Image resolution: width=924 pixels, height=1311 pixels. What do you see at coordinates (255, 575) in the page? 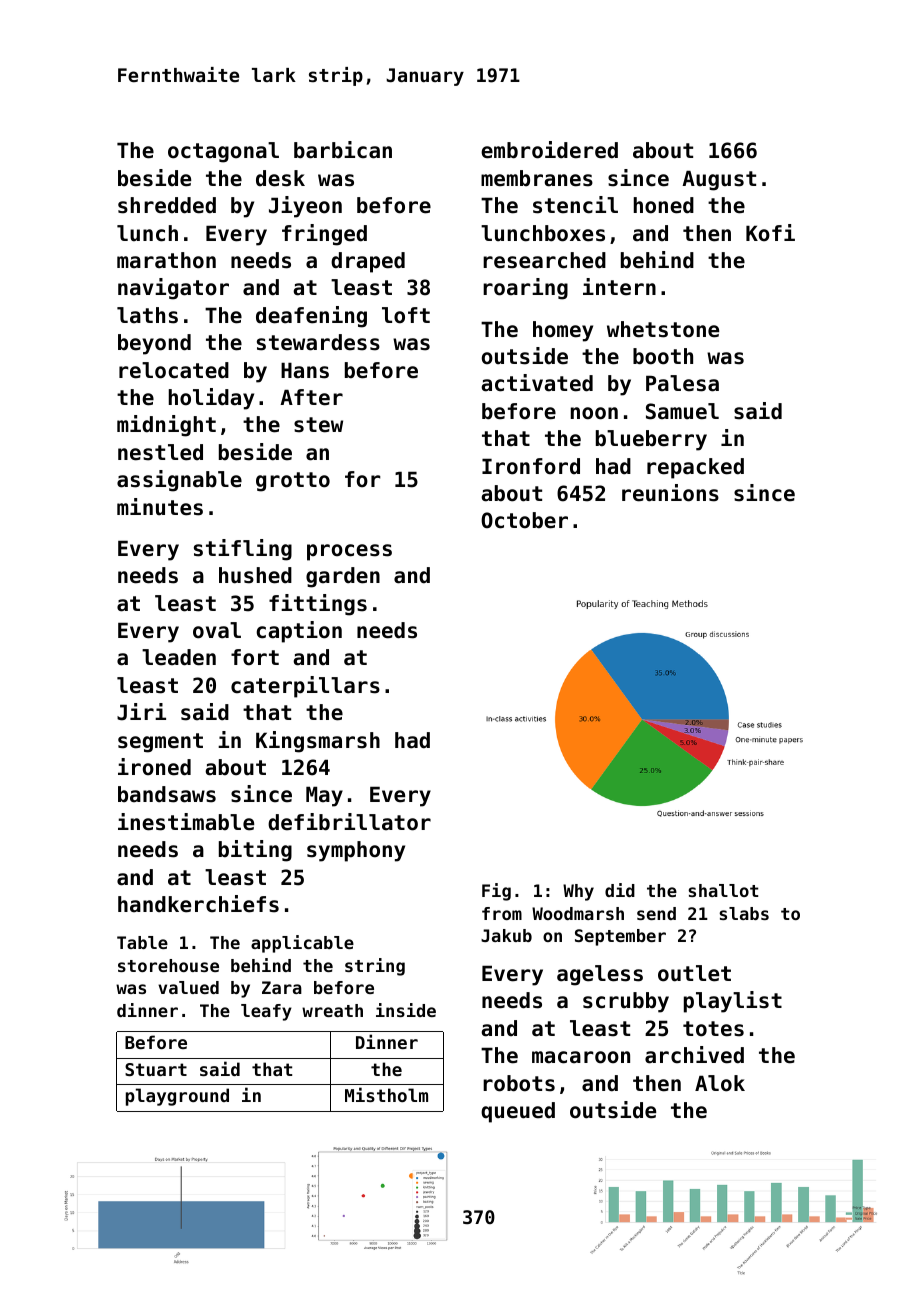
I see `hushed` at bounding box center [255, 575].
